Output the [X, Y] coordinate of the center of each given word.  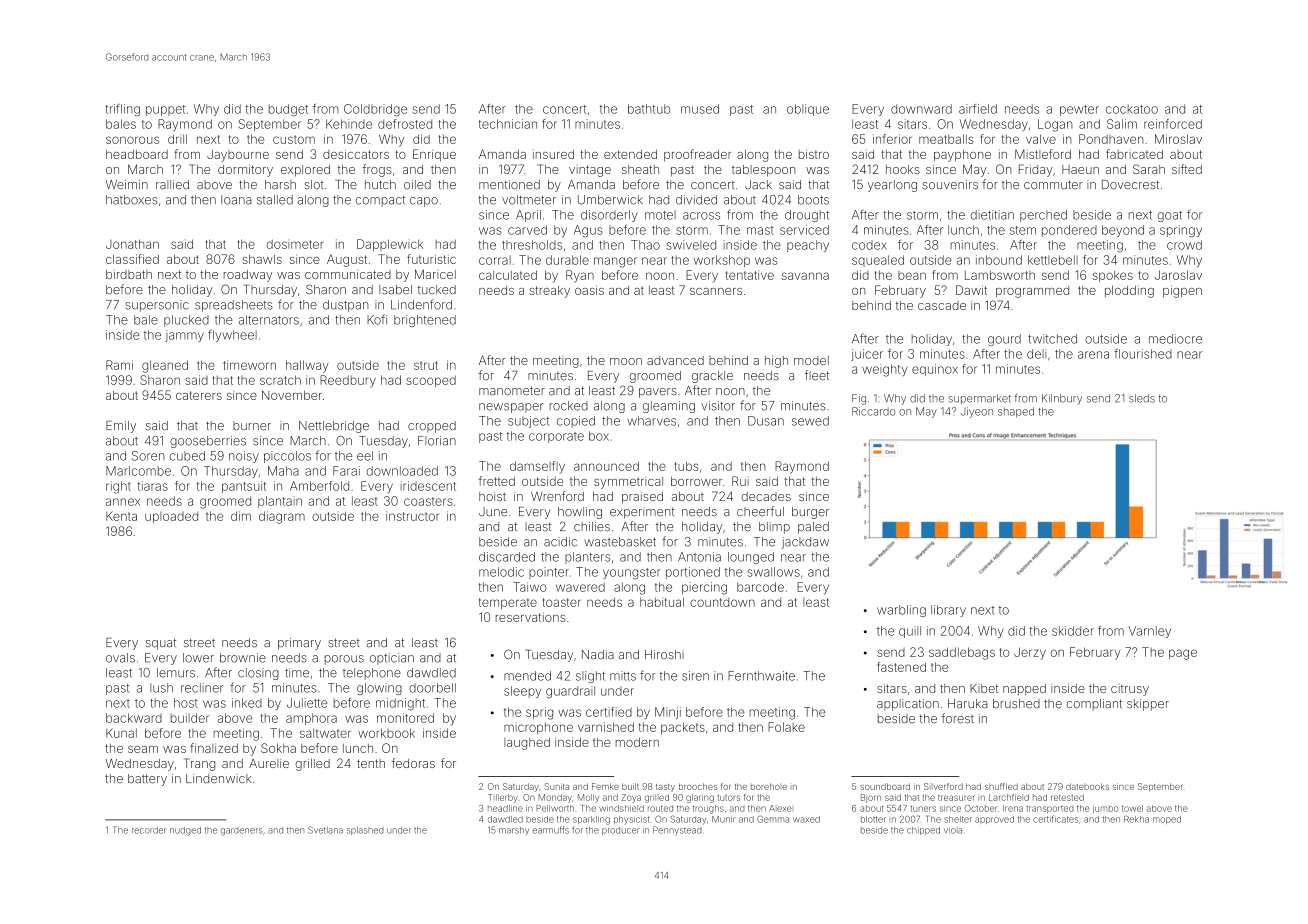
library [948, 611]
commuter [1053, 184]
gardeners [241, 831]
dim [241, 516]
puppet [166, 110]
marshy [514, 831]
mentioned [509, 185]
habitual [662, 602]
